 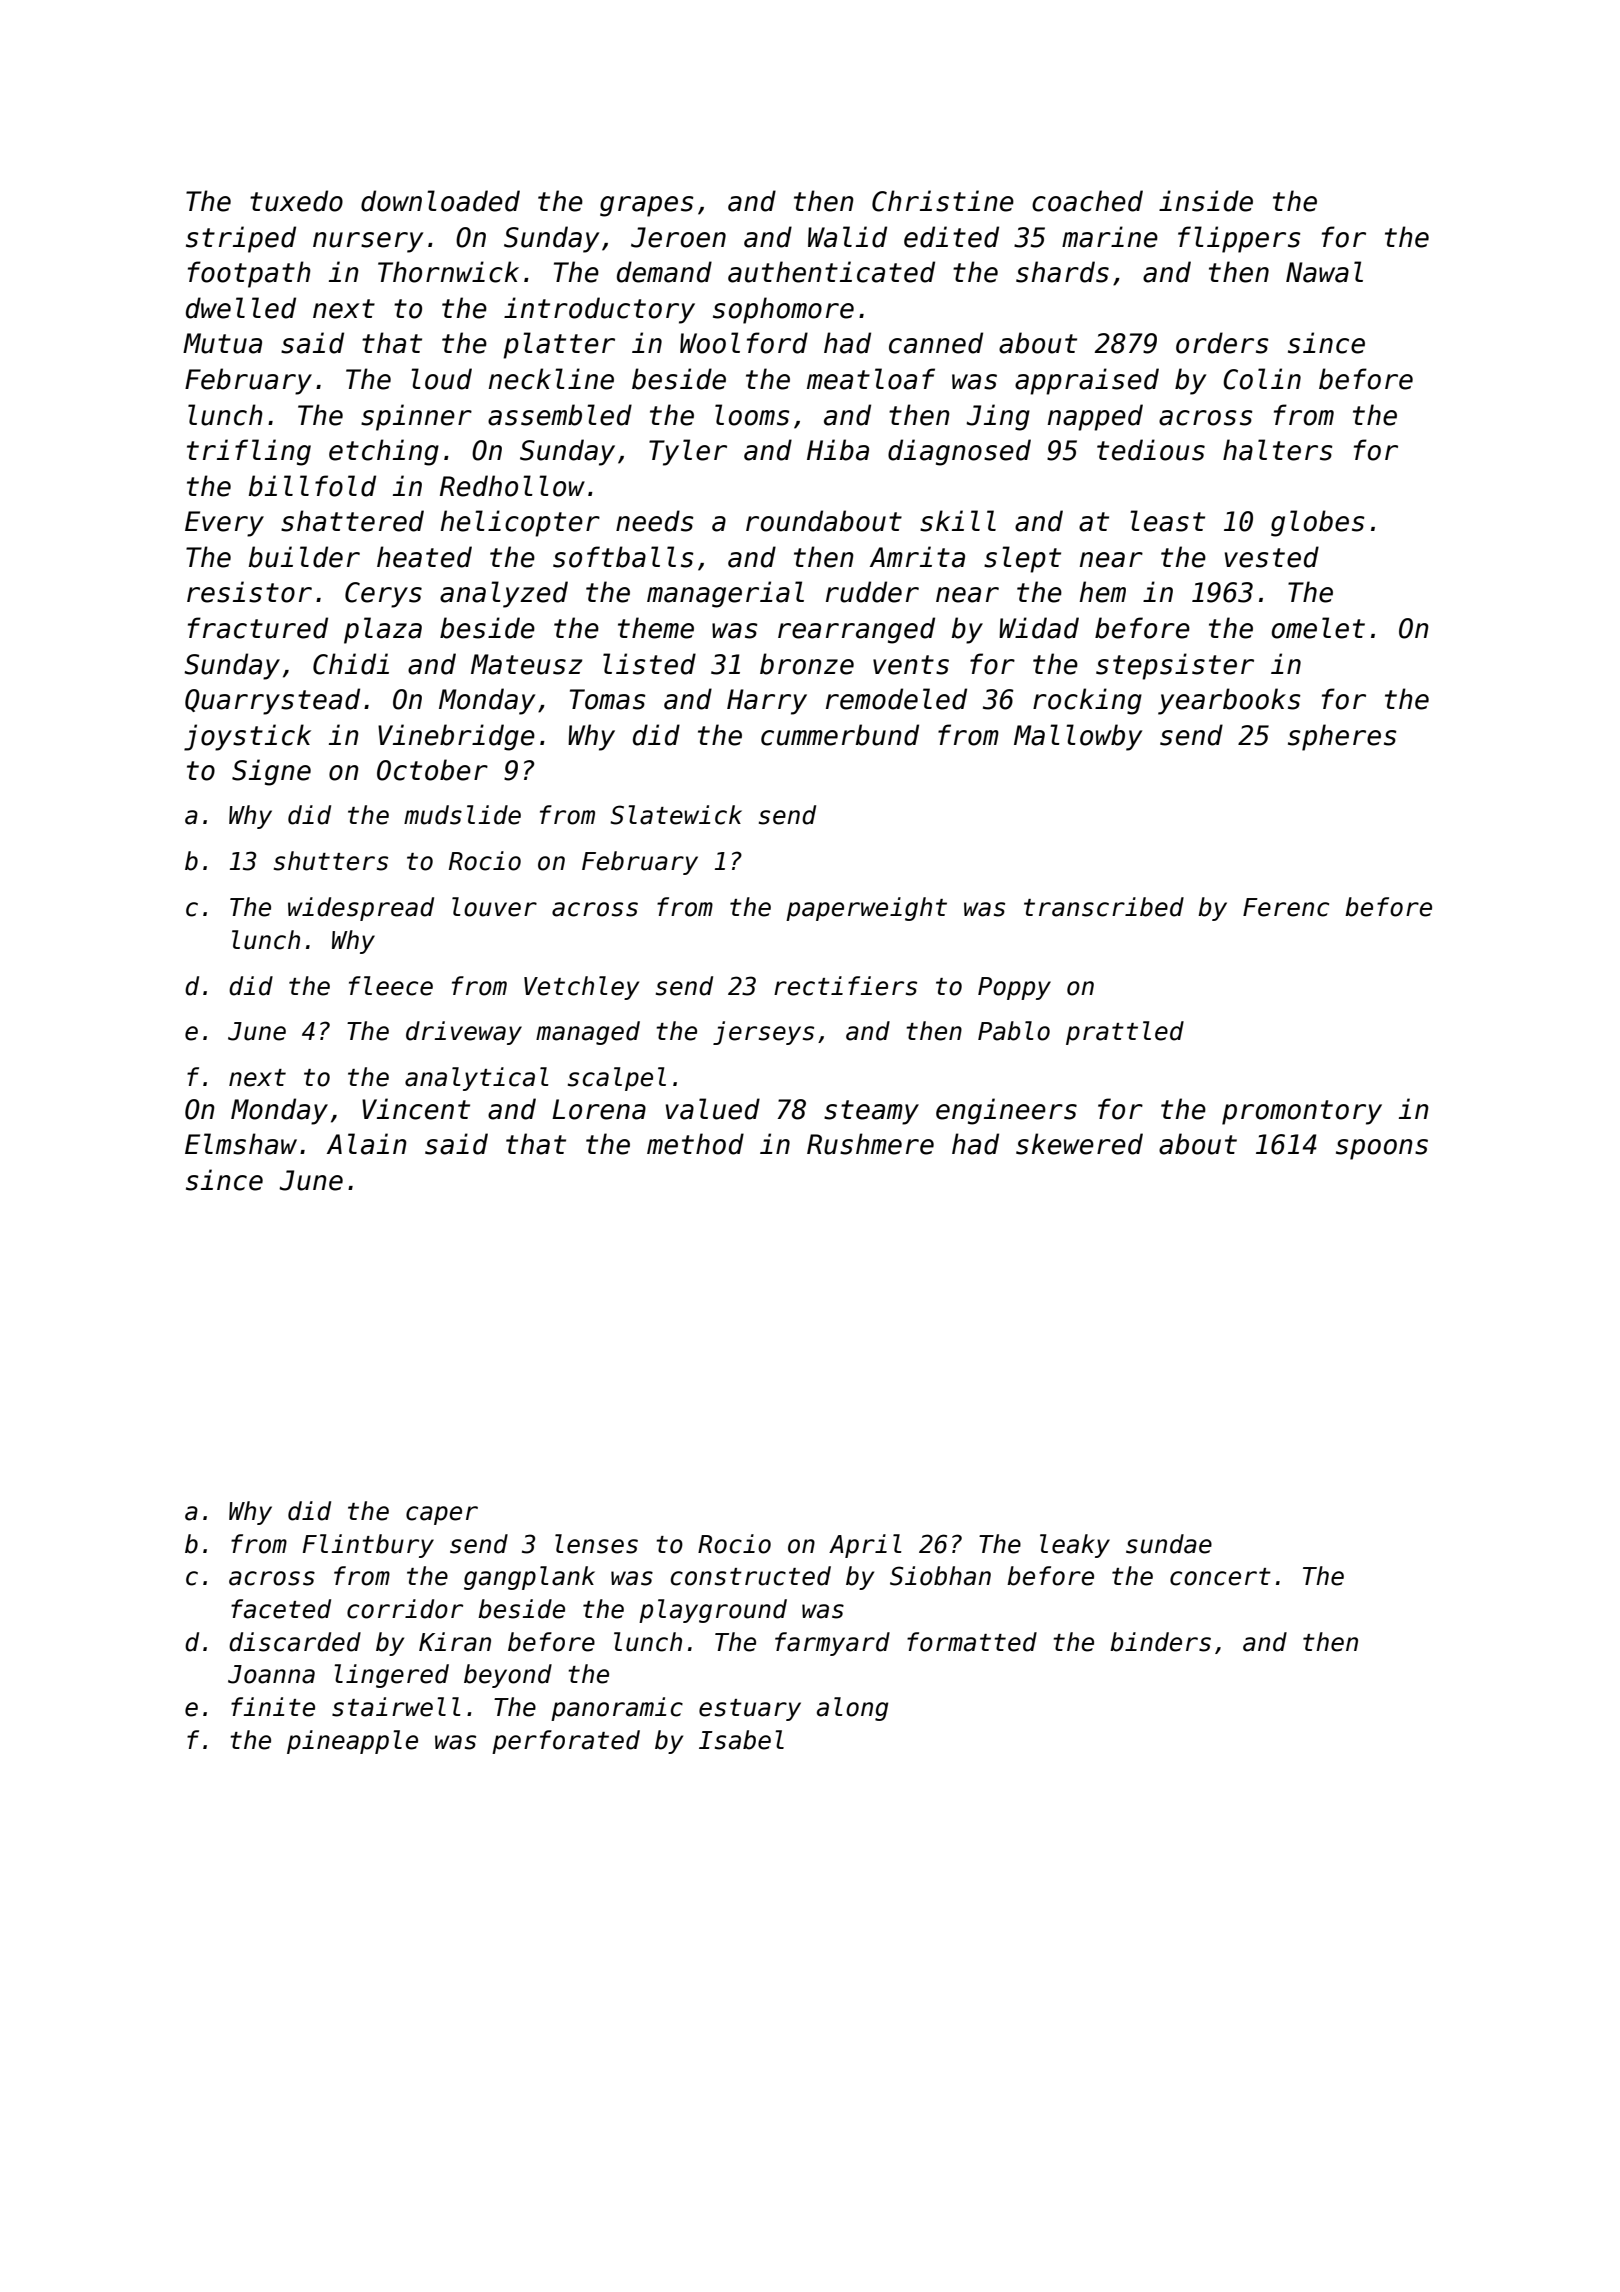 I want to click on vents, so click(x=911, y=665).
